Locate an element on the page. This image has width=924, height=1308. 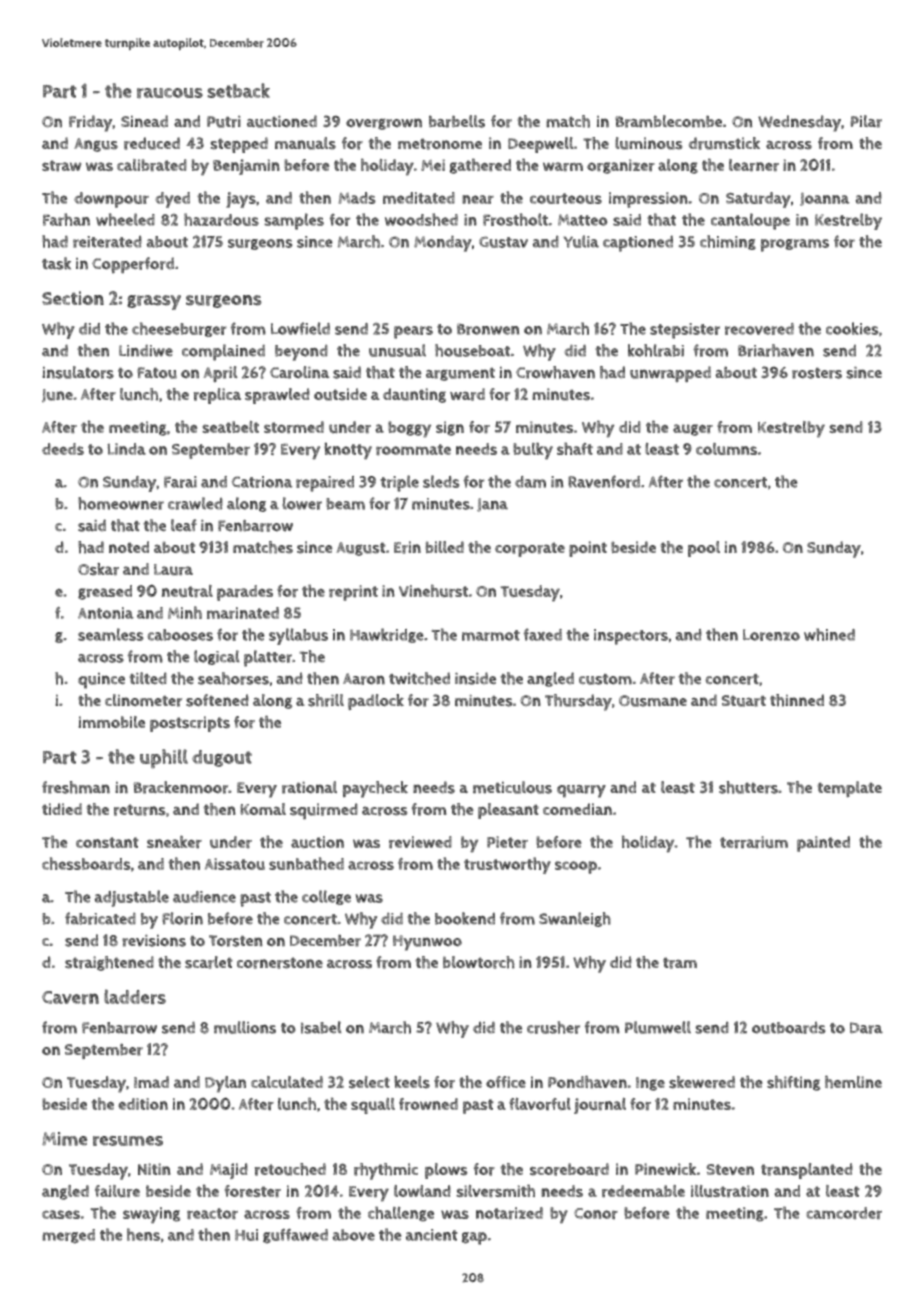
gap is located at coordinates (474, 1238).
